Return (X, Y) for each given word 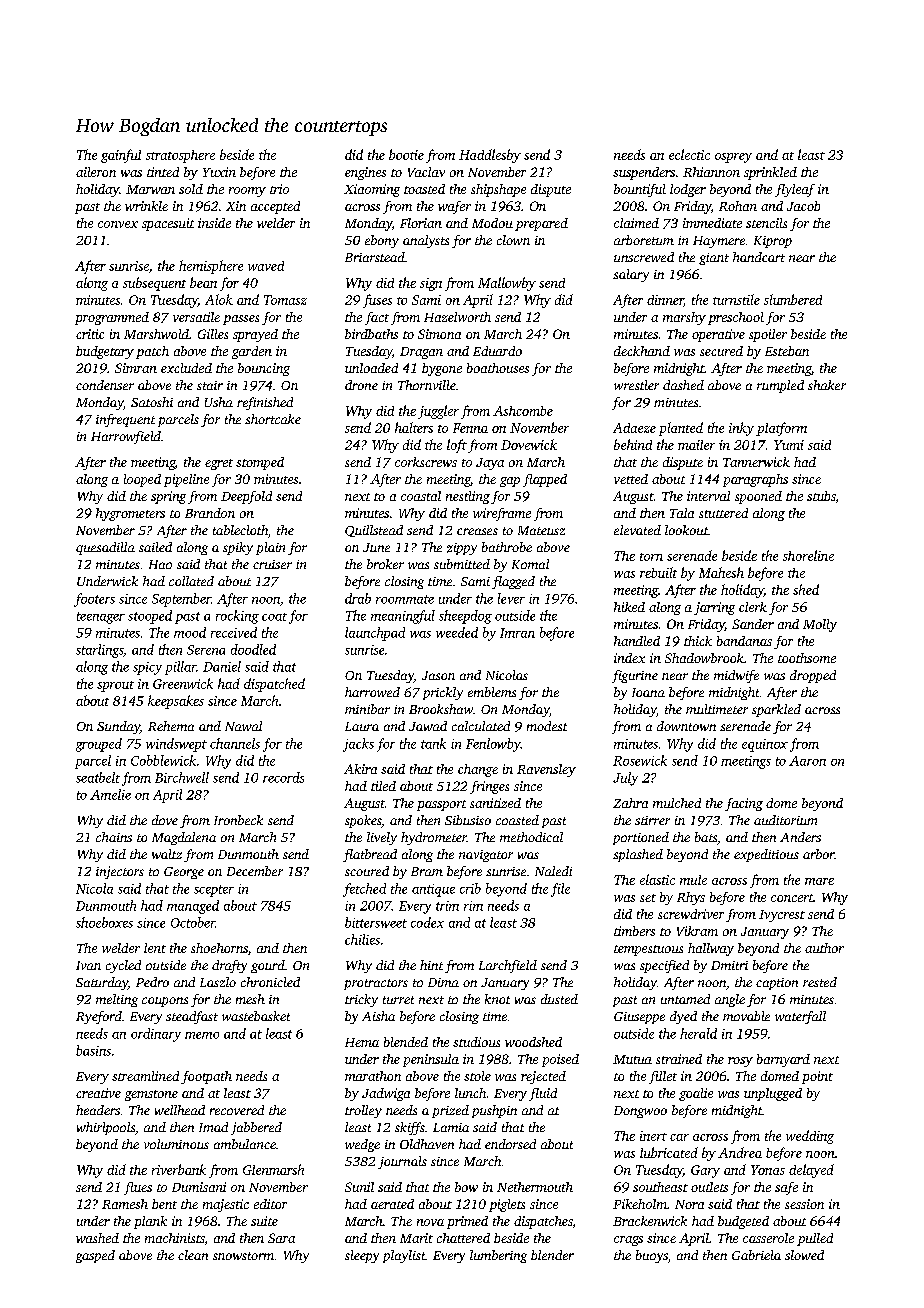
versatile (196, 317)
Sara (281, 1238)
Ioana (648, 692)
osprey (733, 158)
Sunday (118, 727)
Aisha (378, 1016)
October (193, 922)
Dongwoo (640, 1112)
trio (279, 189)
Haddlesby (490, 156)
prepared (541, 224)
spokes (363, 821)
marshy (684, 318)
